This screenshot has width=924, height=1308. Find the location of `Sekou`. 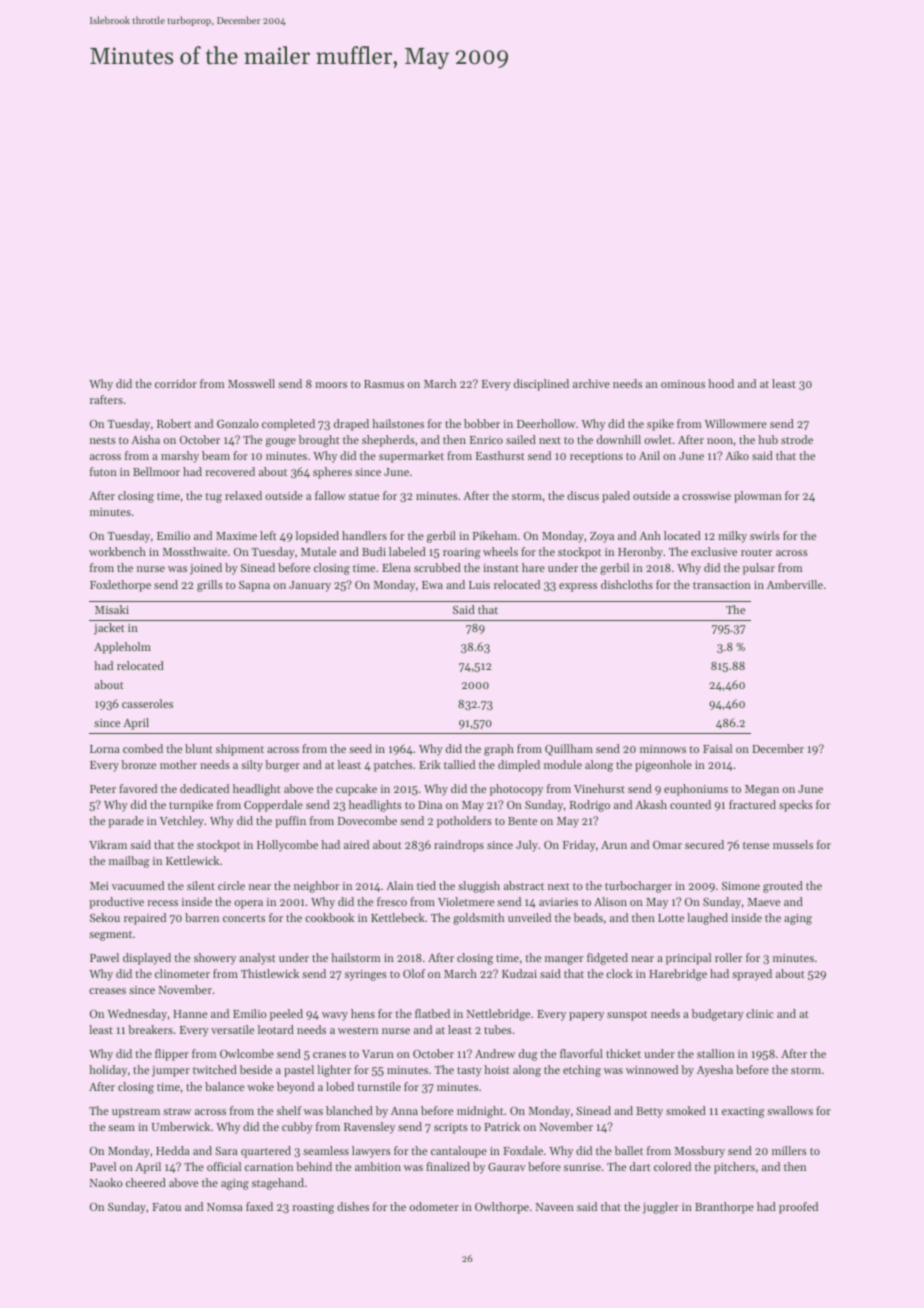

Sekou is located at coordinates (105, 917).
